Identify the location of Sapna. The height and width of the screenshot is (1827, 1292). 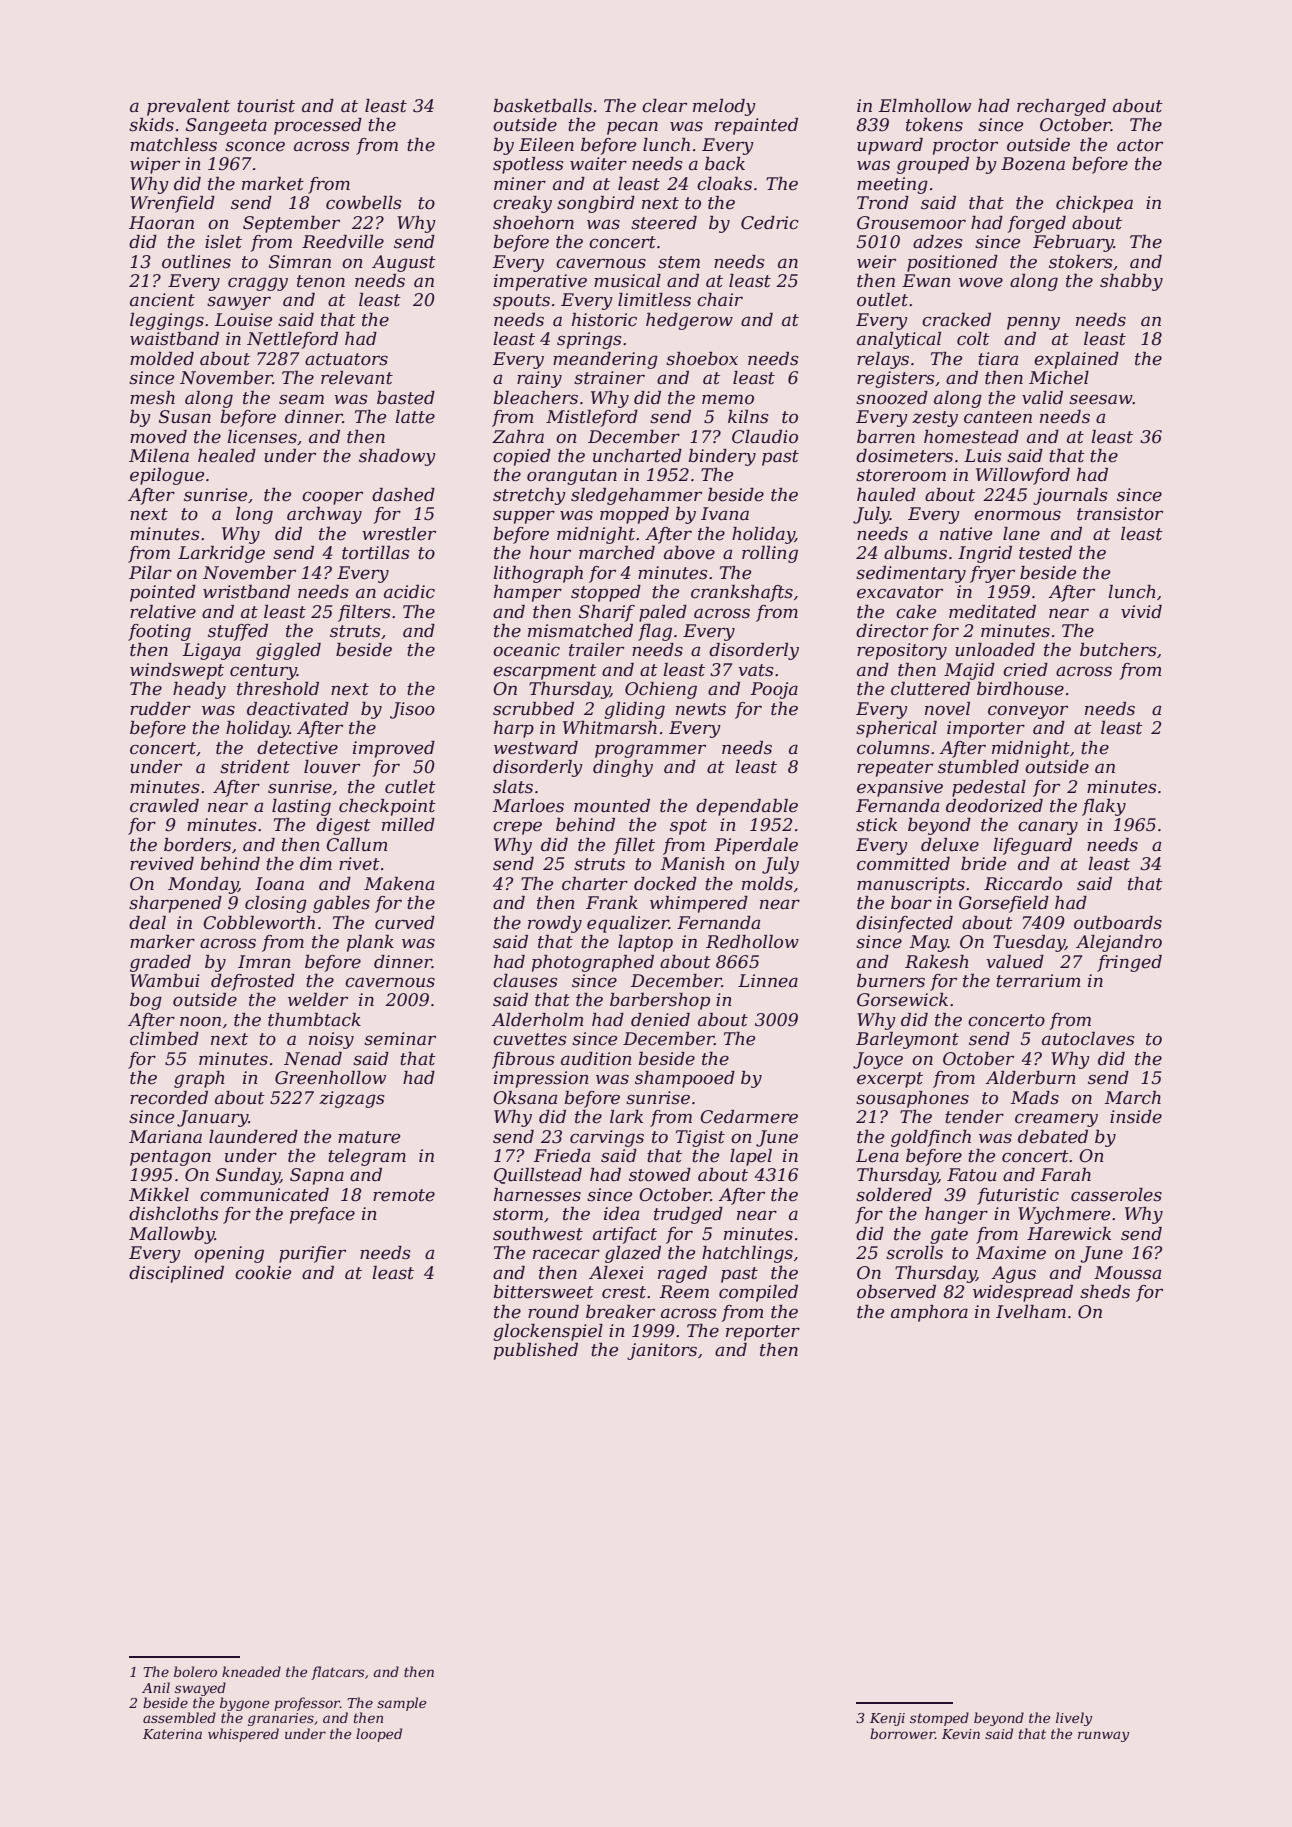
(317, 1176).
